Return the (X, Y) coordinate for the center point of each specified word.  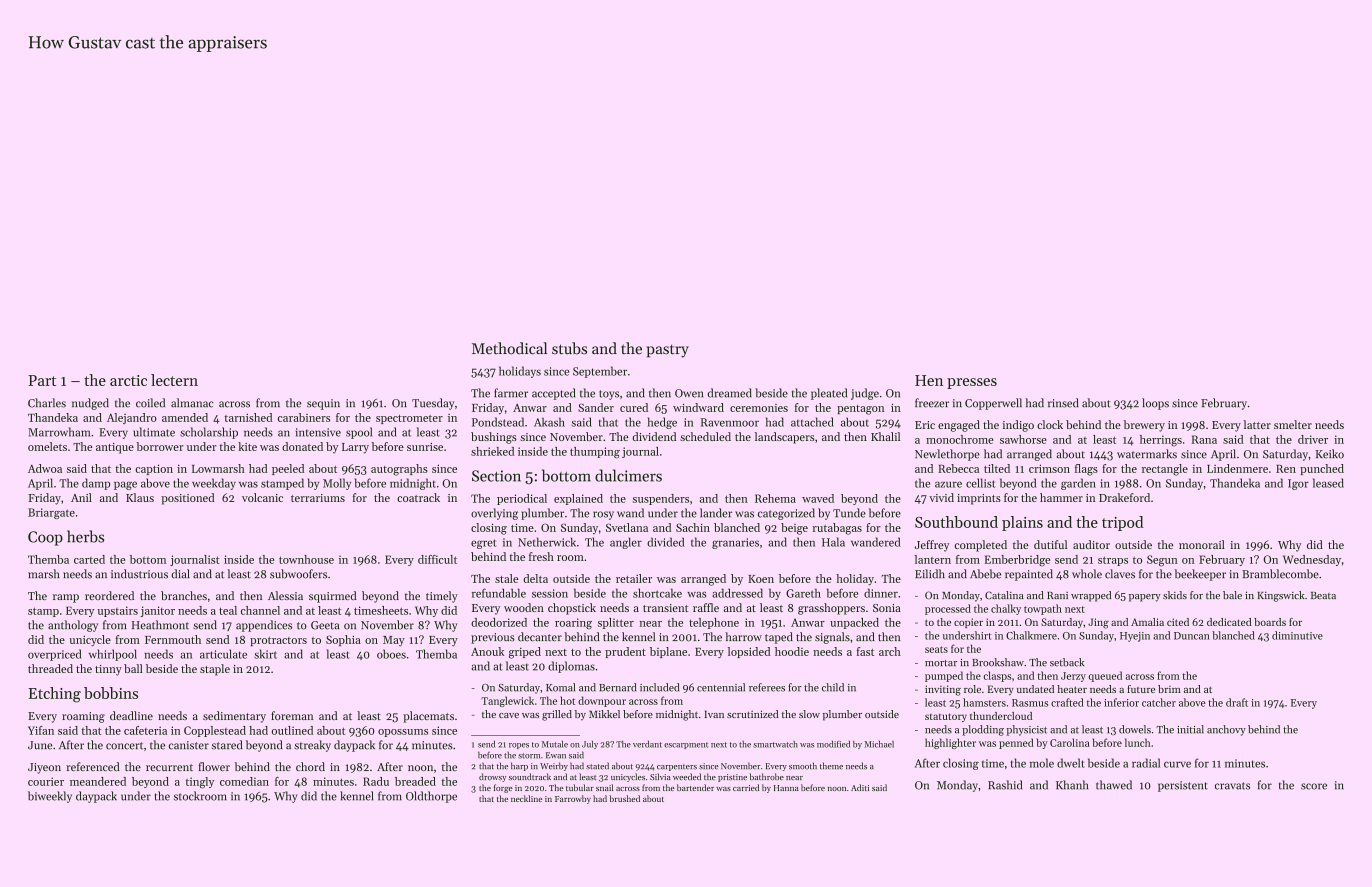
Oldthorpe (431, 797)
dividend (654, 436)
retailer (634, 578)
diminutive (1297, 635)
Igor (1298, 484)
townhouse (306, 559)
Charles (47, 403)
